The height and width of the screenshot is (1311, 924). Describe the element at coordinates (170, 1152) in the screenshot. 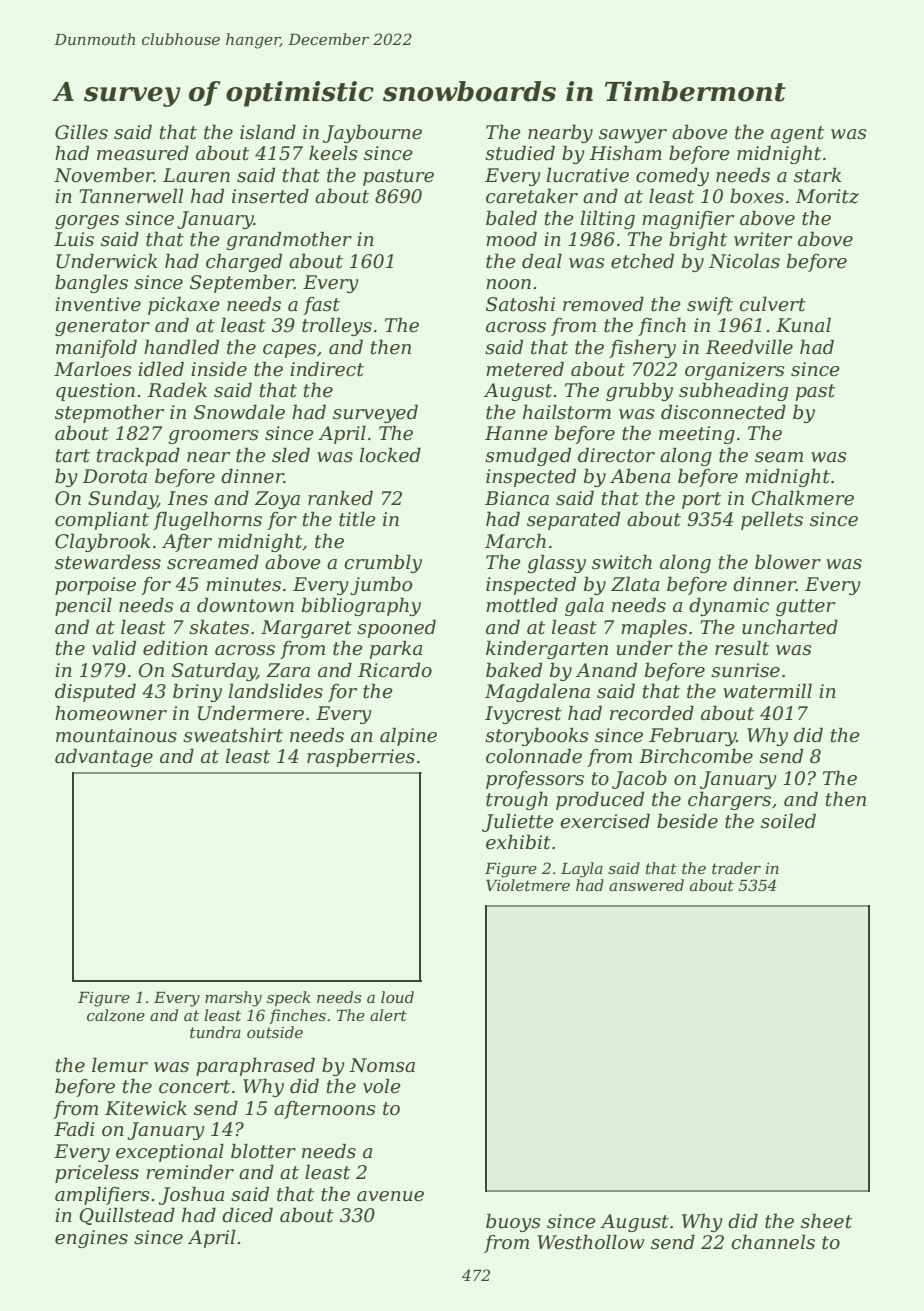

I see `exceptional` at that location.
